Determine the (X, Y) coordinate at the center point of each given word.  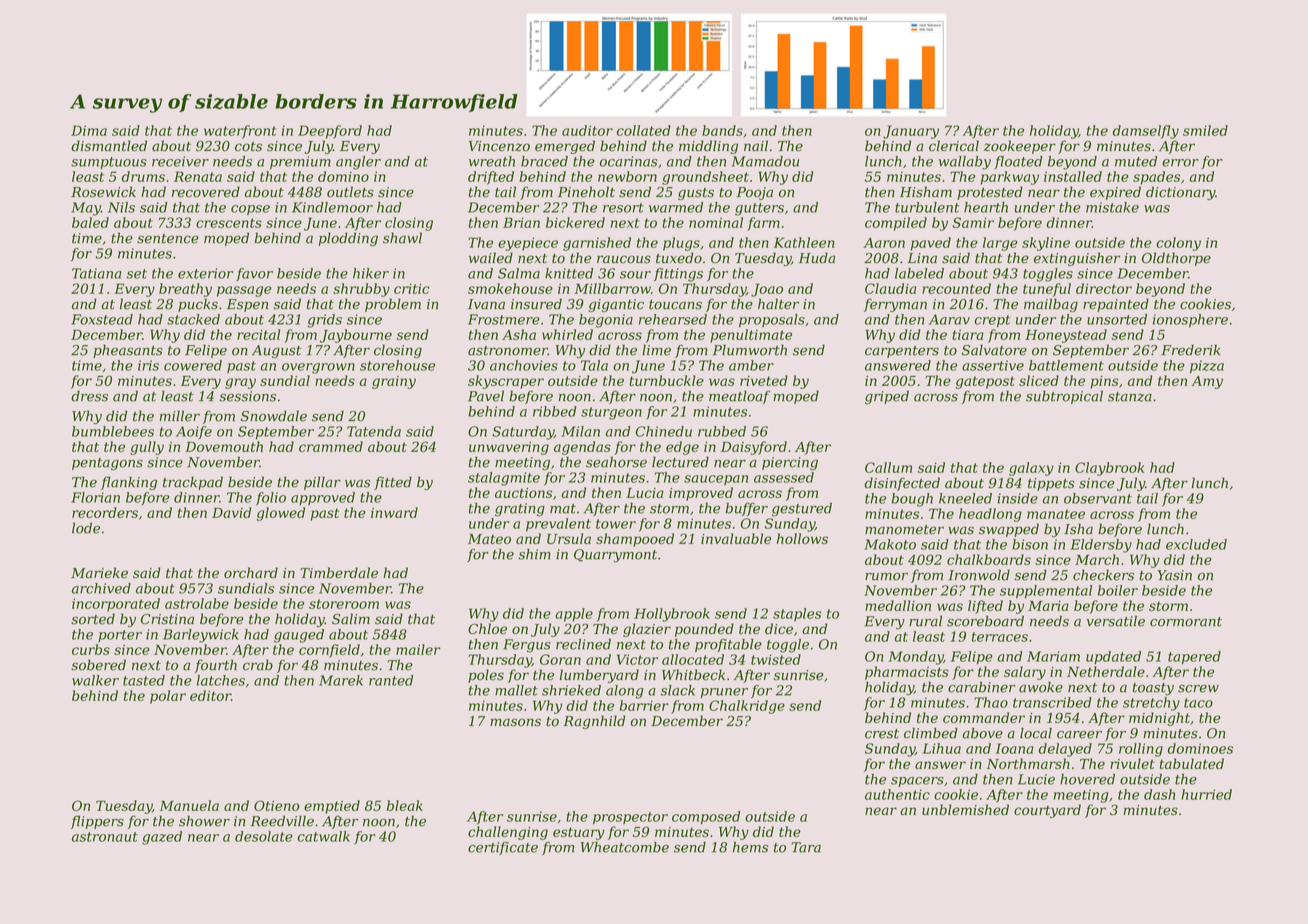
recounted (956, 288)
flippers (97, 822)
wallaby (965, 163)
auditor (587, 130)
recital (258, 334)
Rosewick (103, 192)
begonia (606, 321)
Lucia (645, 493)
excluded (1196, 544)
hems (750, 847)
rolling (1141, 750)
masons (515, 722)
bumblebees (113, 431)
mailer (418, 649)
